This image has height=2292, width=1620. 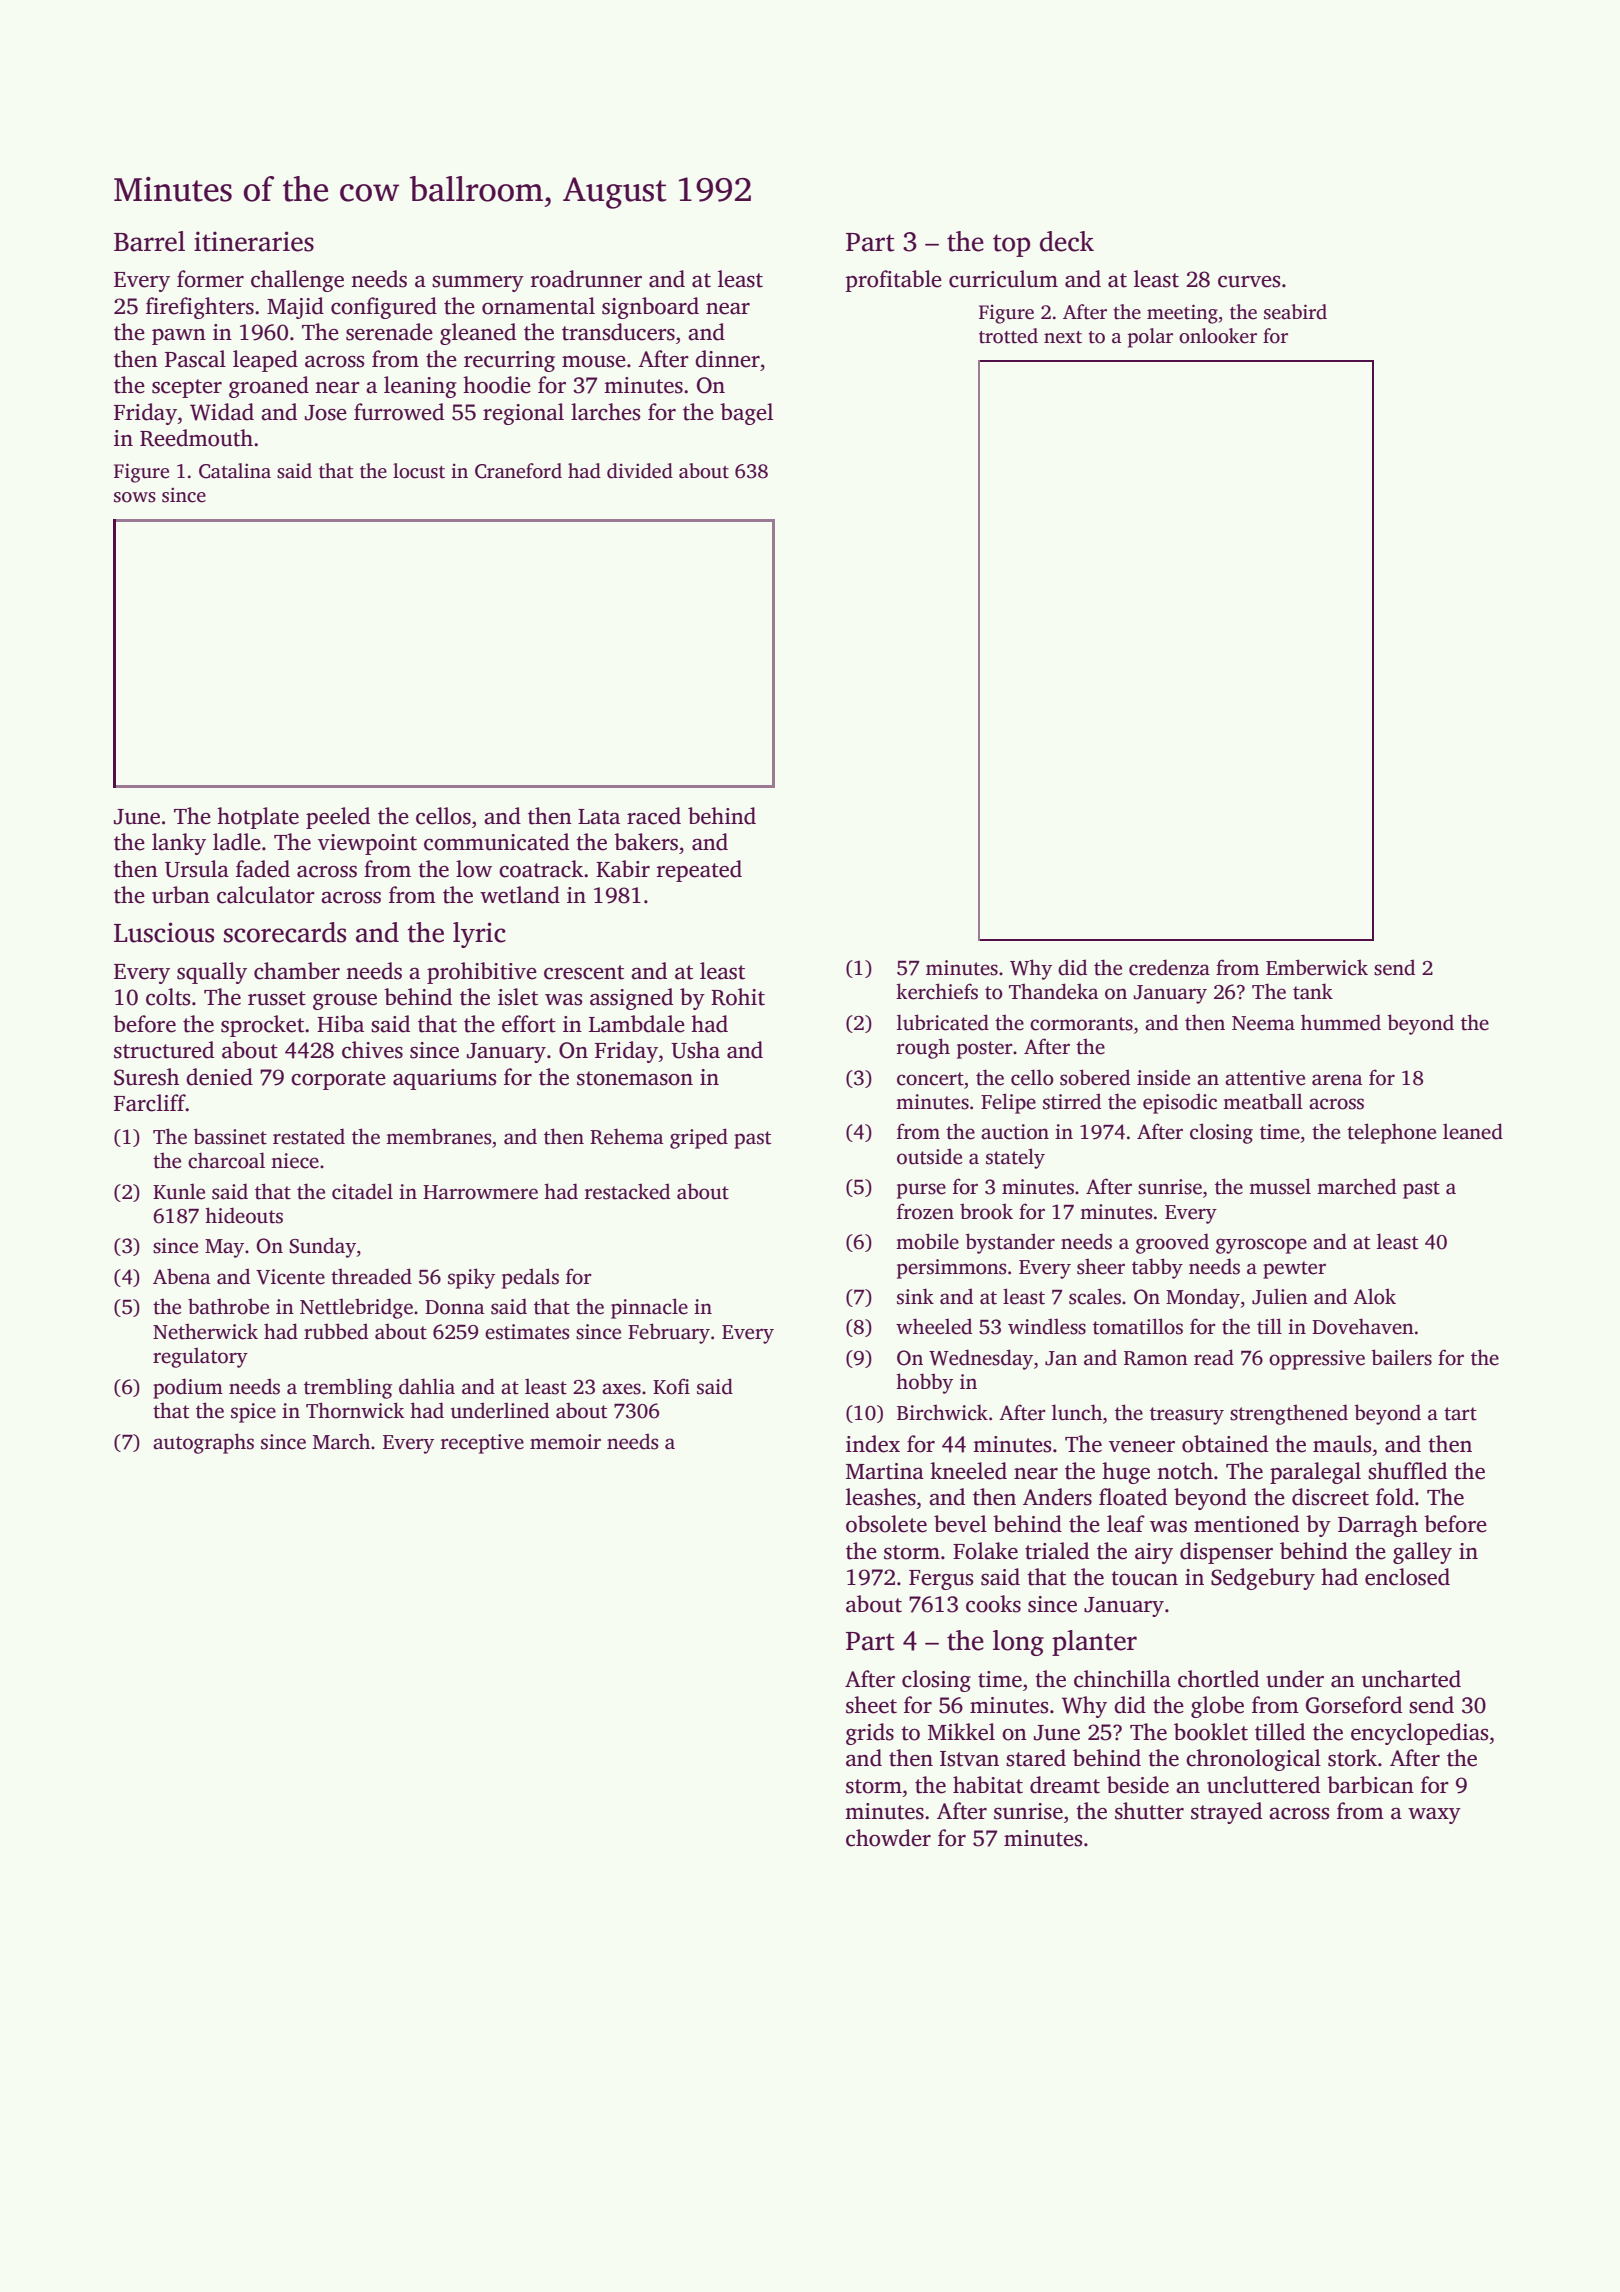 What do you see at coordinates (203, 1443) in the image?
I see `autographs` at bounding box center [203, 1443].
